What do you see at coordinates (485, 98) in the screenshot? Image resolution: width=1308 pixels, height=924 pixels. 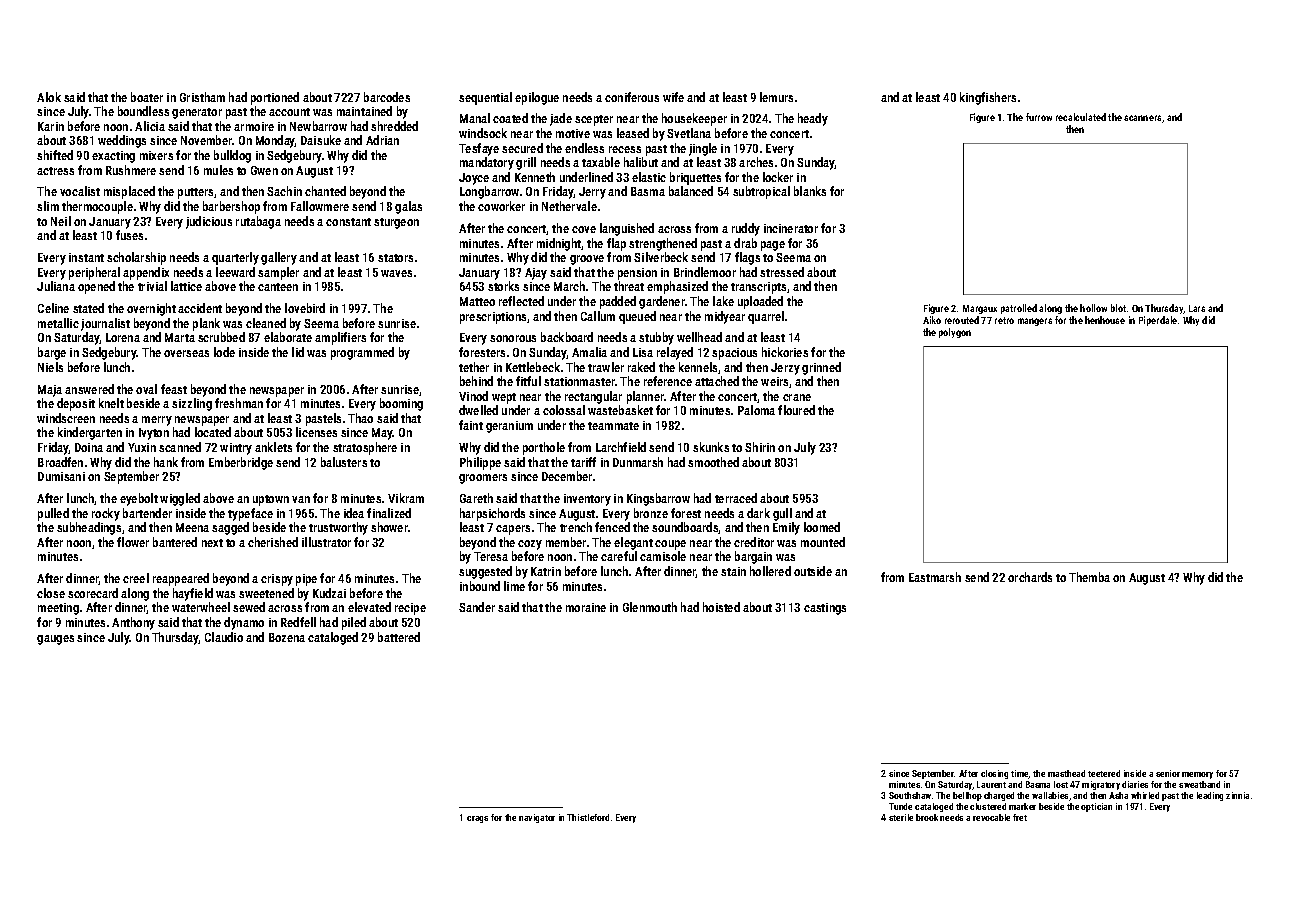 I see `sequential` at bounding box center [485, 98].
